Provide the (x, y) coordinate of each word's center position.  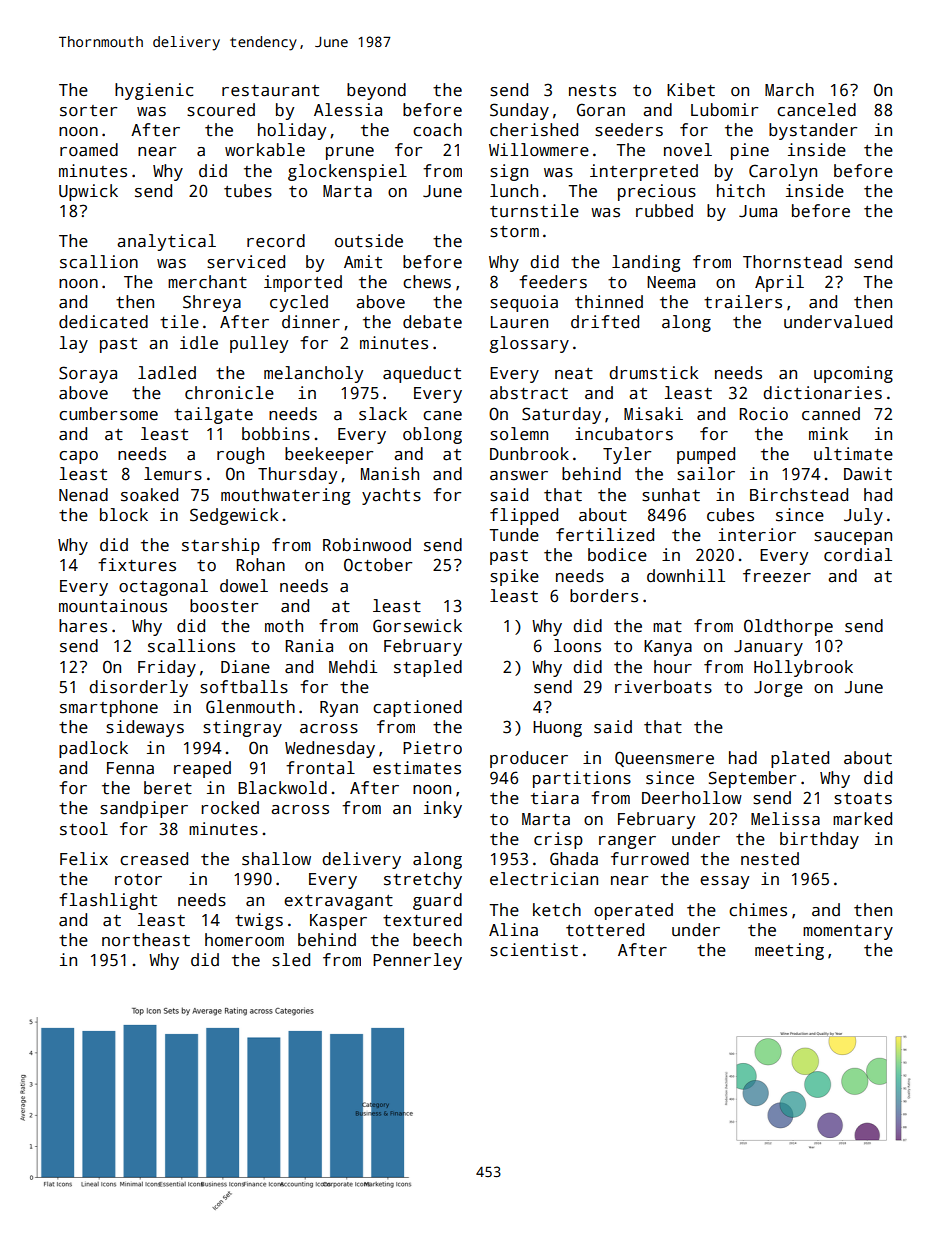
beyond (376, 91)
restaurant (270, 91)
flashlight (108, 901)
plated (800, 759)
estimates (417, 768)
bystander (813, 131)
